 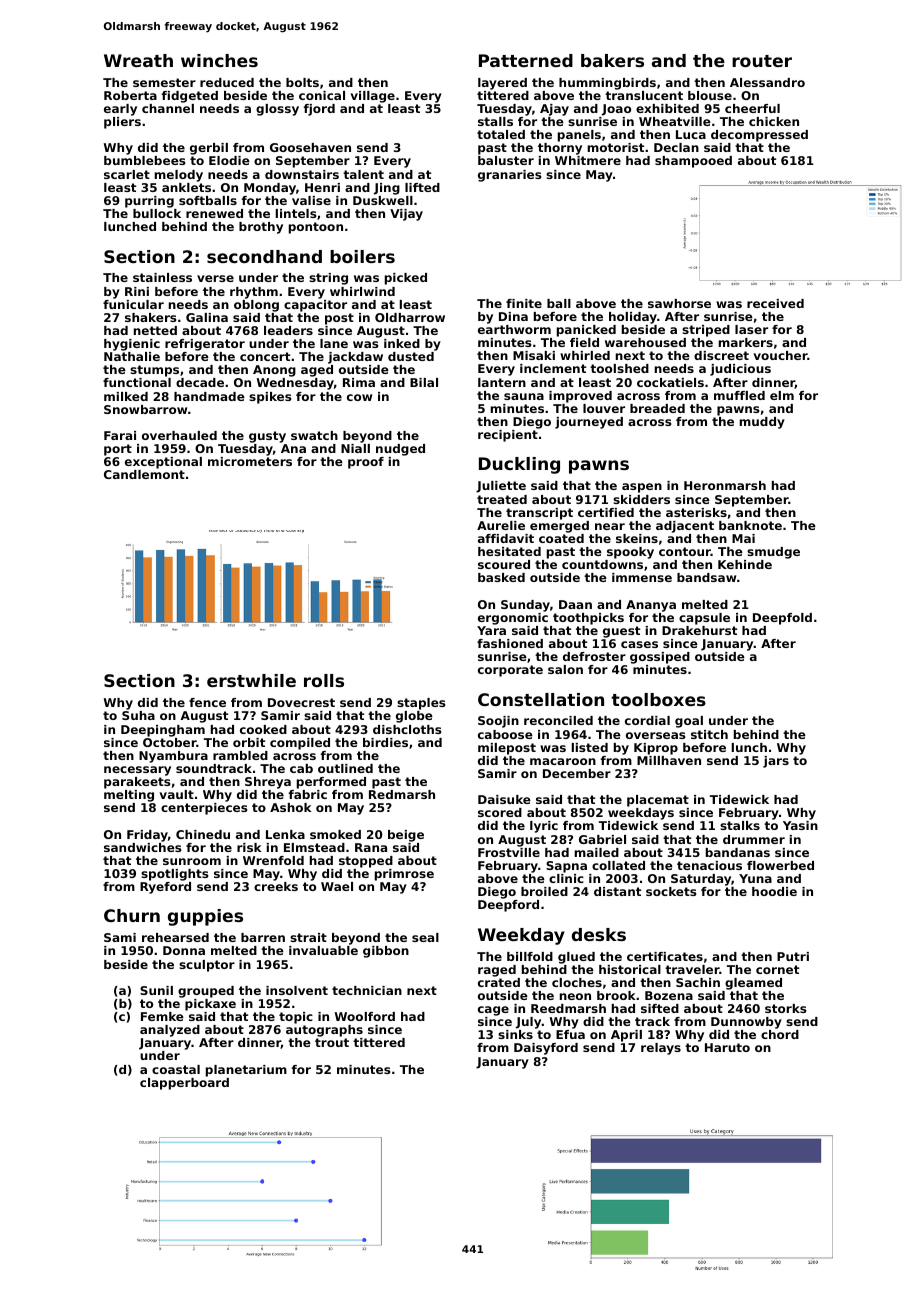 I want to click on winches, so click(x=219, y=60).
